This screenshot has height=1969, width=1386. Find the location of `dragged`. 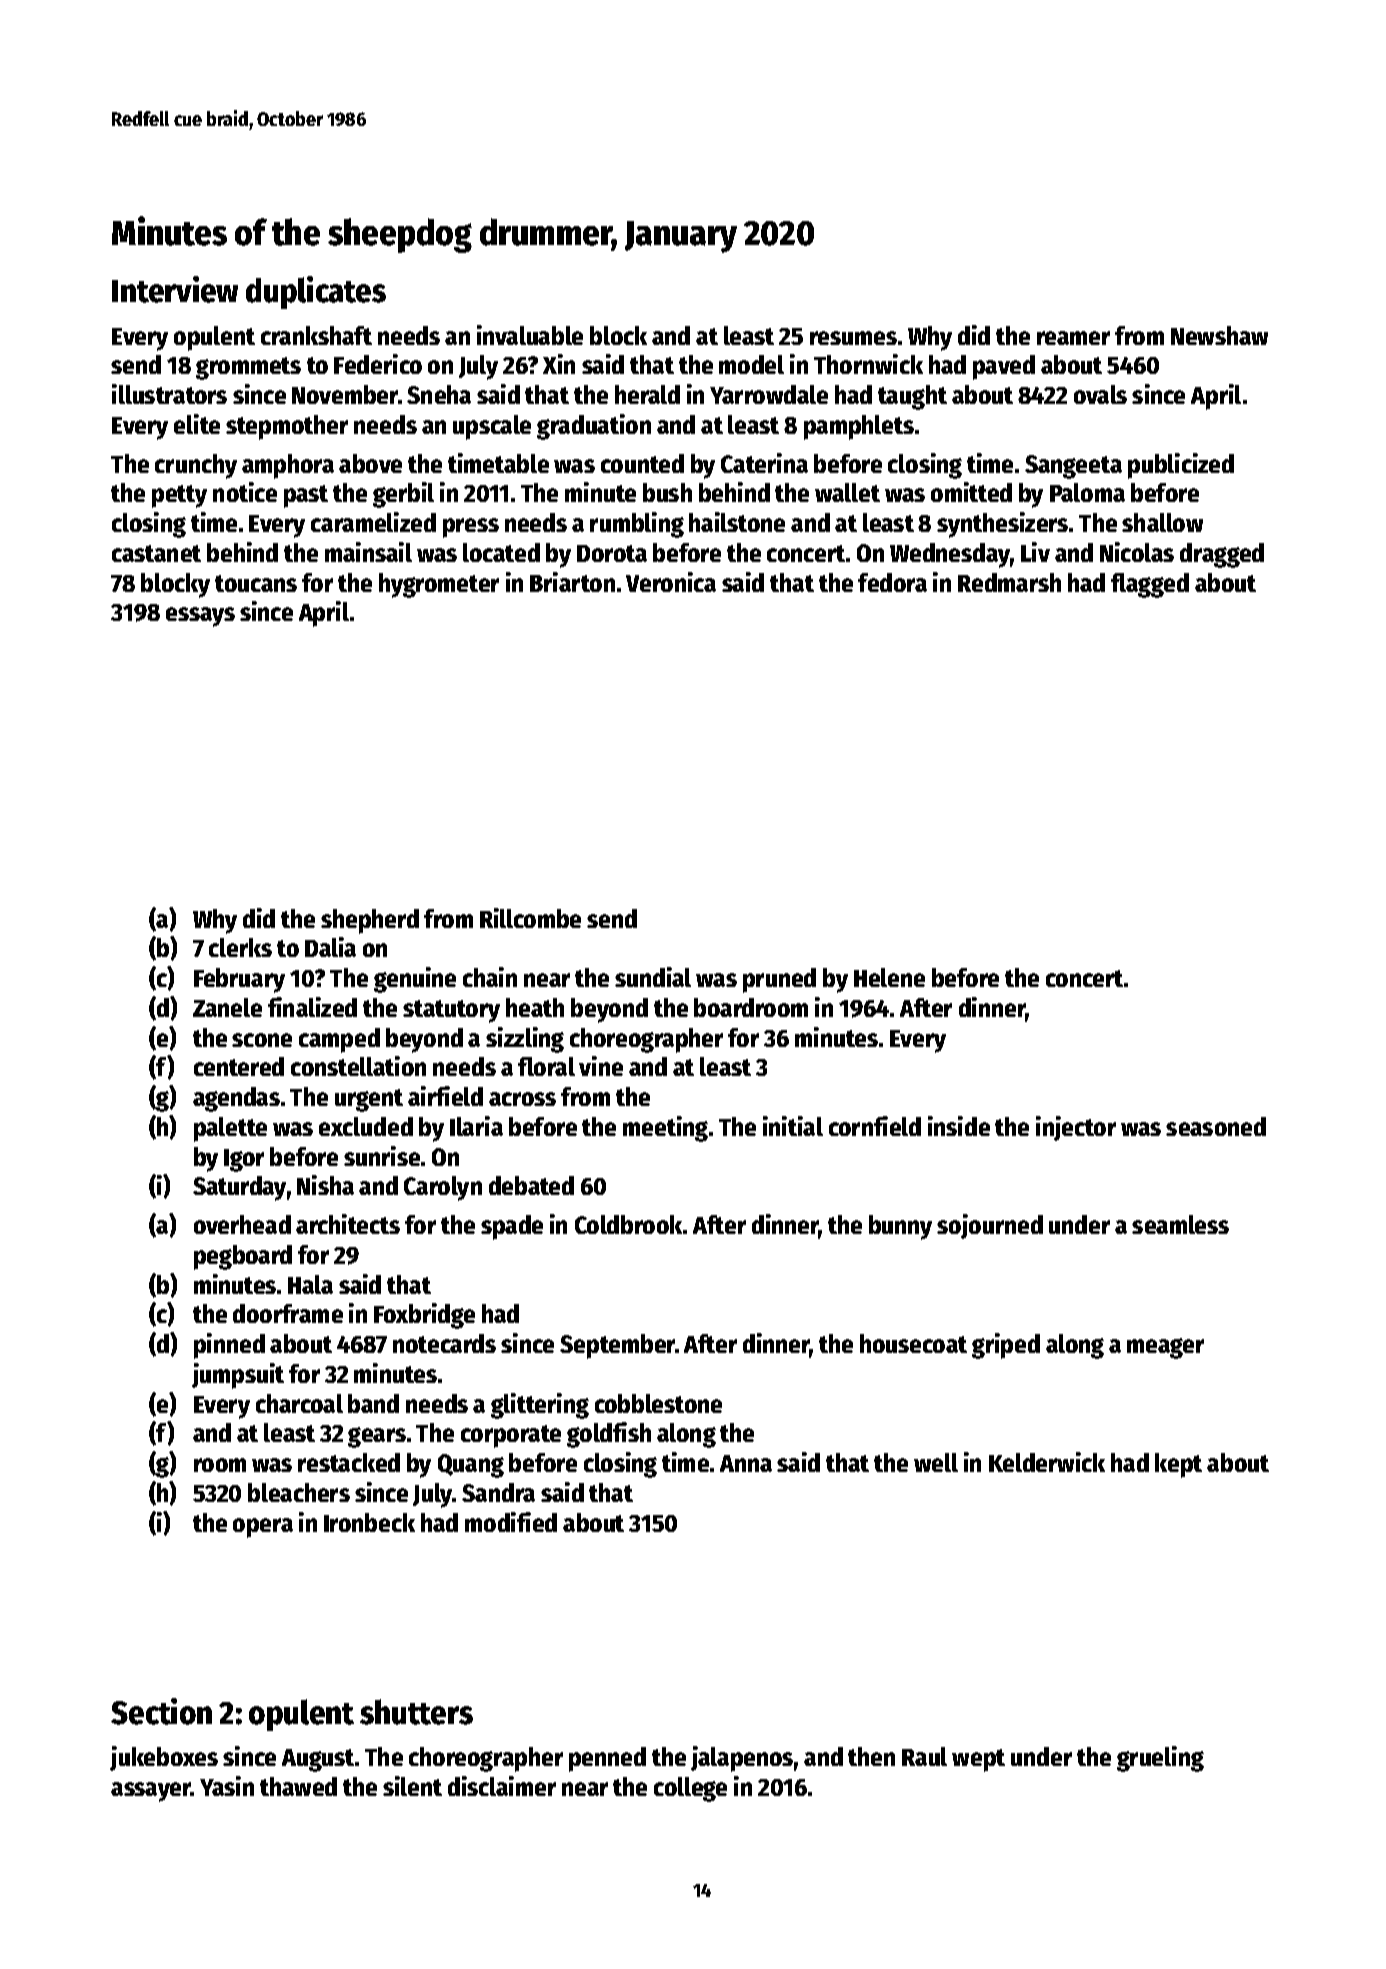

dragged is located at coordinates (1222, 555).
